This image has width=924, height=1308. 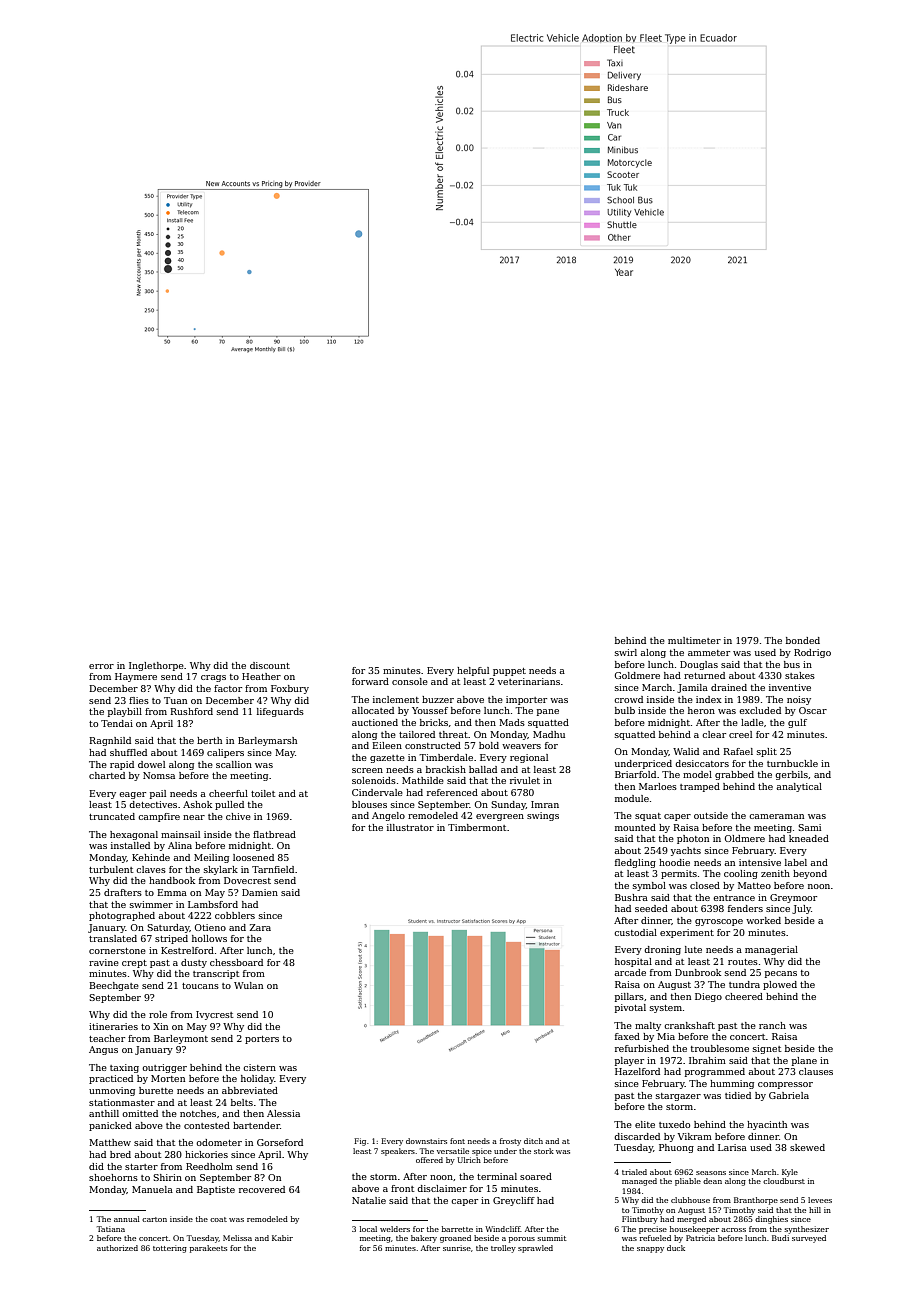 I want to click on lifeguards, so click(x=280, y=712).
